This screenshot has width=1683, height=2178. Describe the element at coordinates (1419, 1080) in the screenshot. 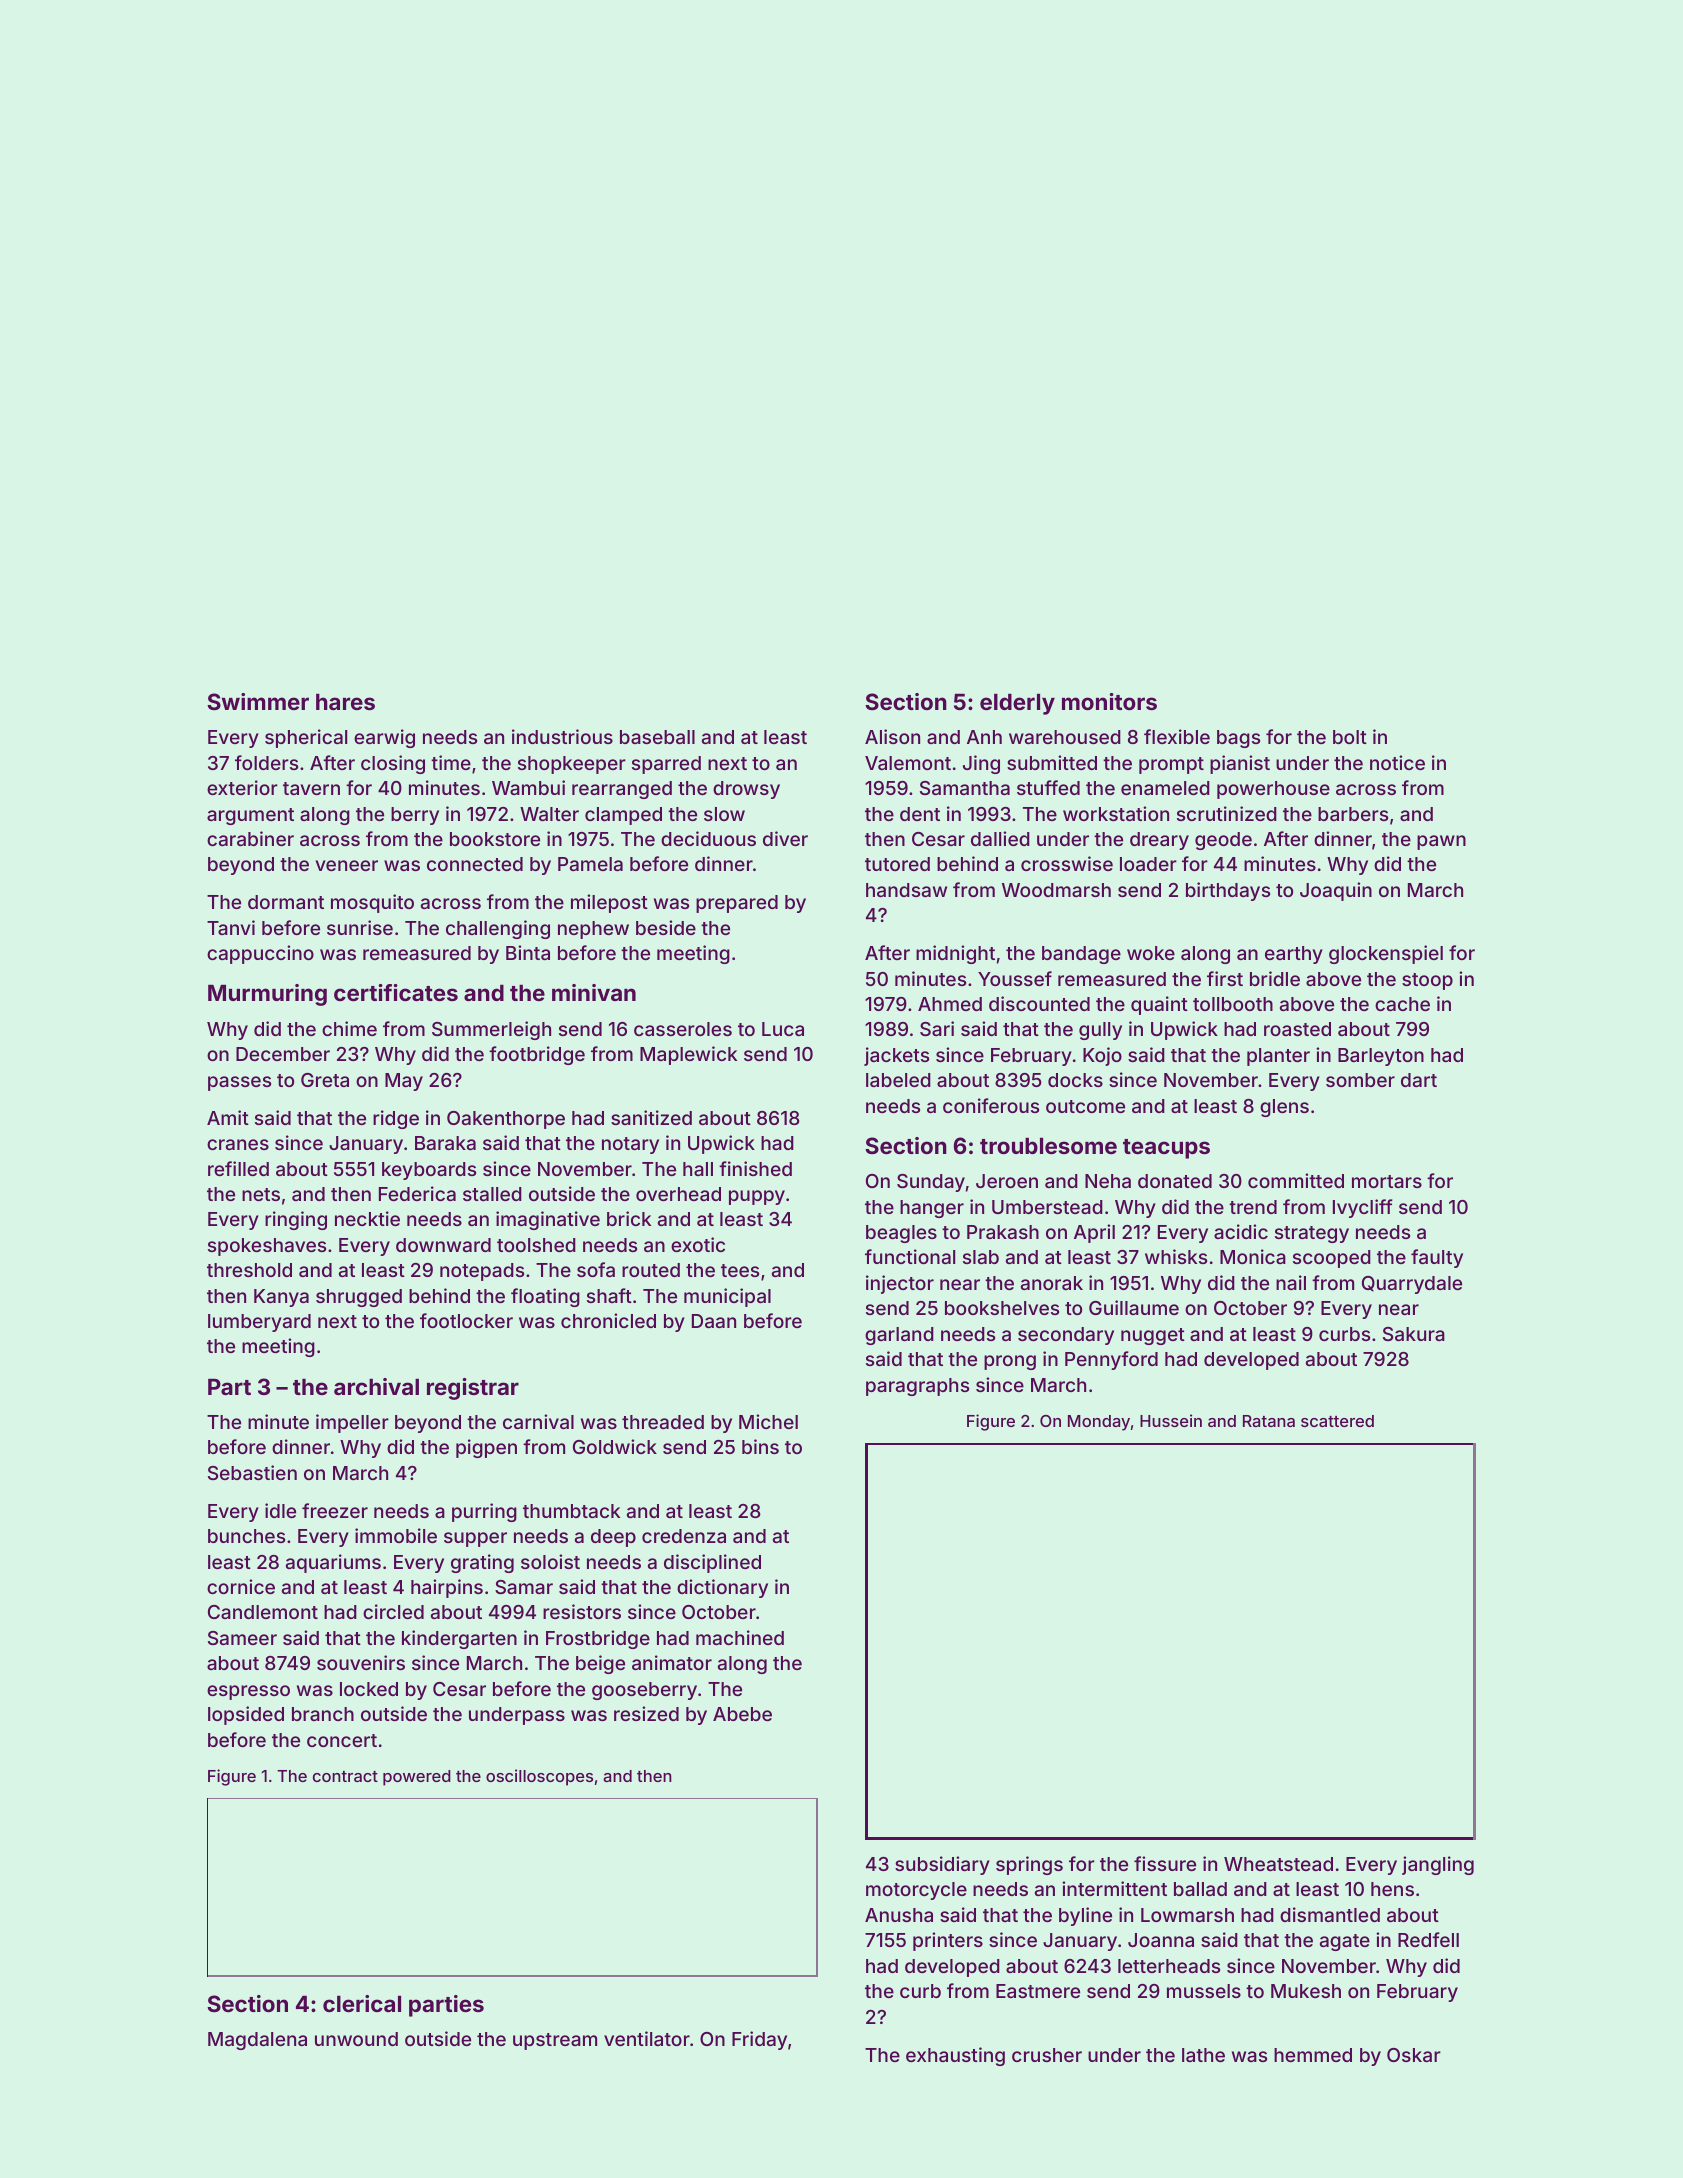

I see `dart` at that location.
